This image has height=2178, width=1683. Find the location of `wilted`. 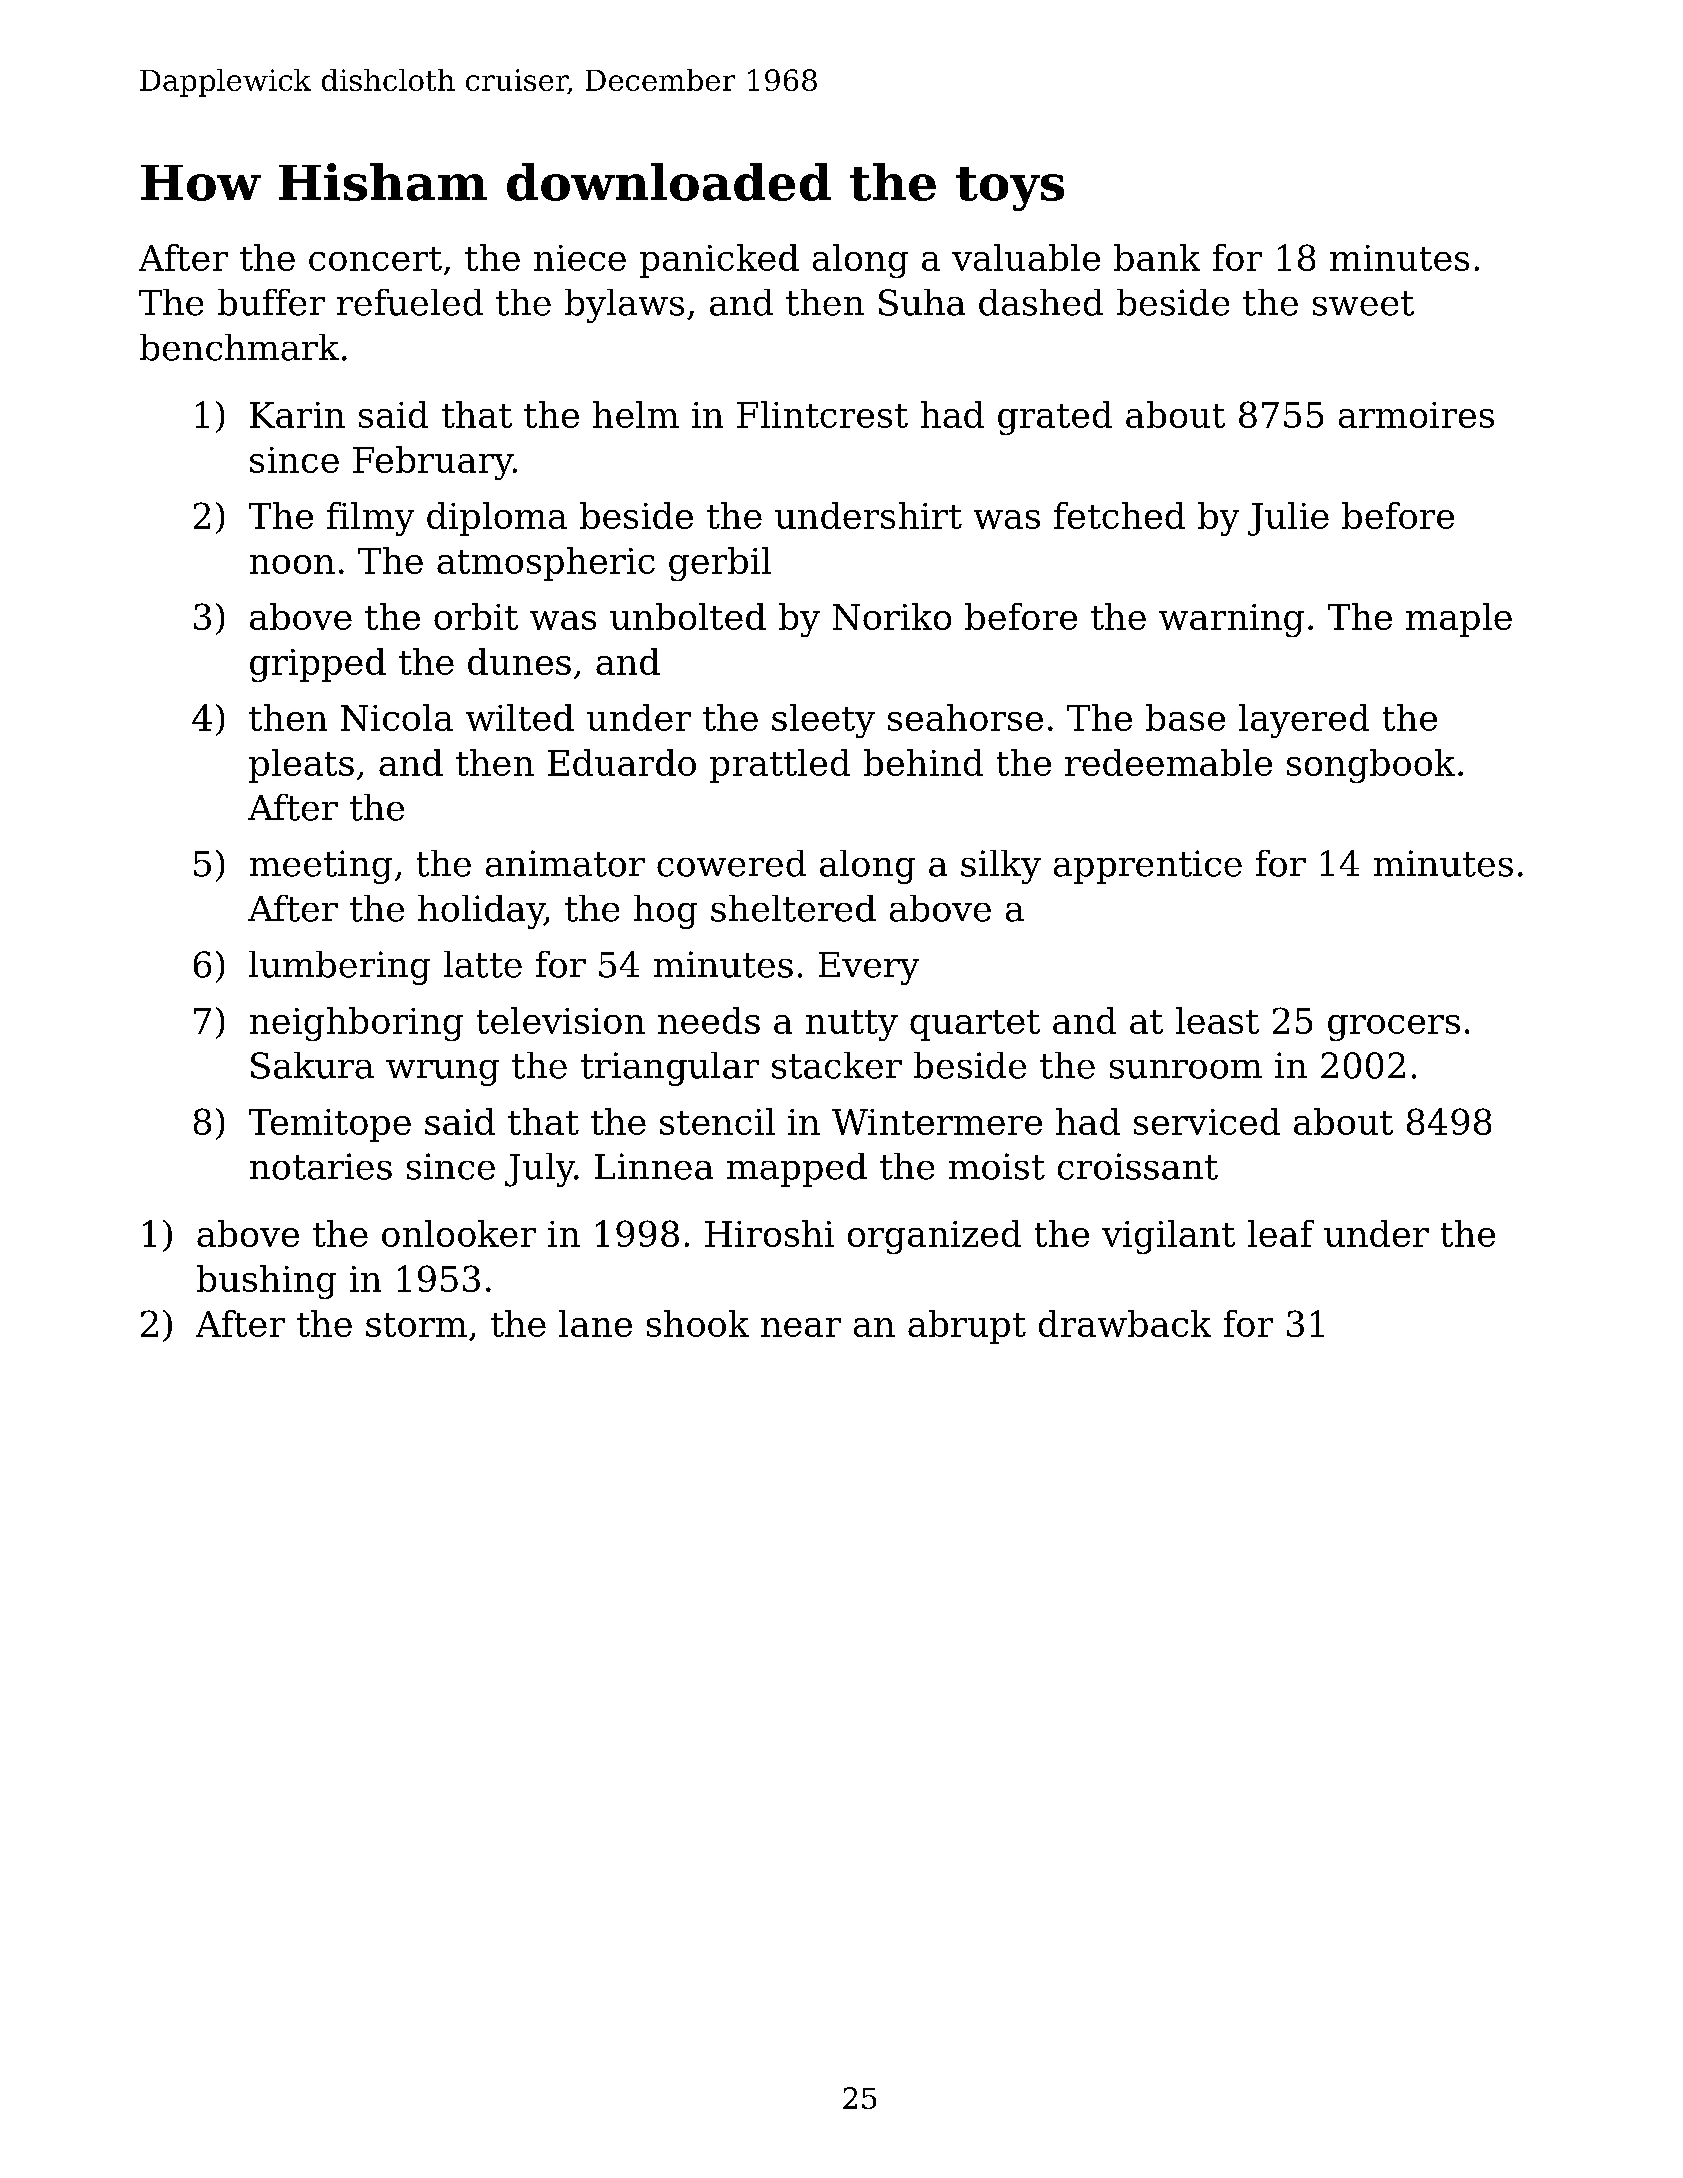

wilted is located at coordinates (520, 717).
